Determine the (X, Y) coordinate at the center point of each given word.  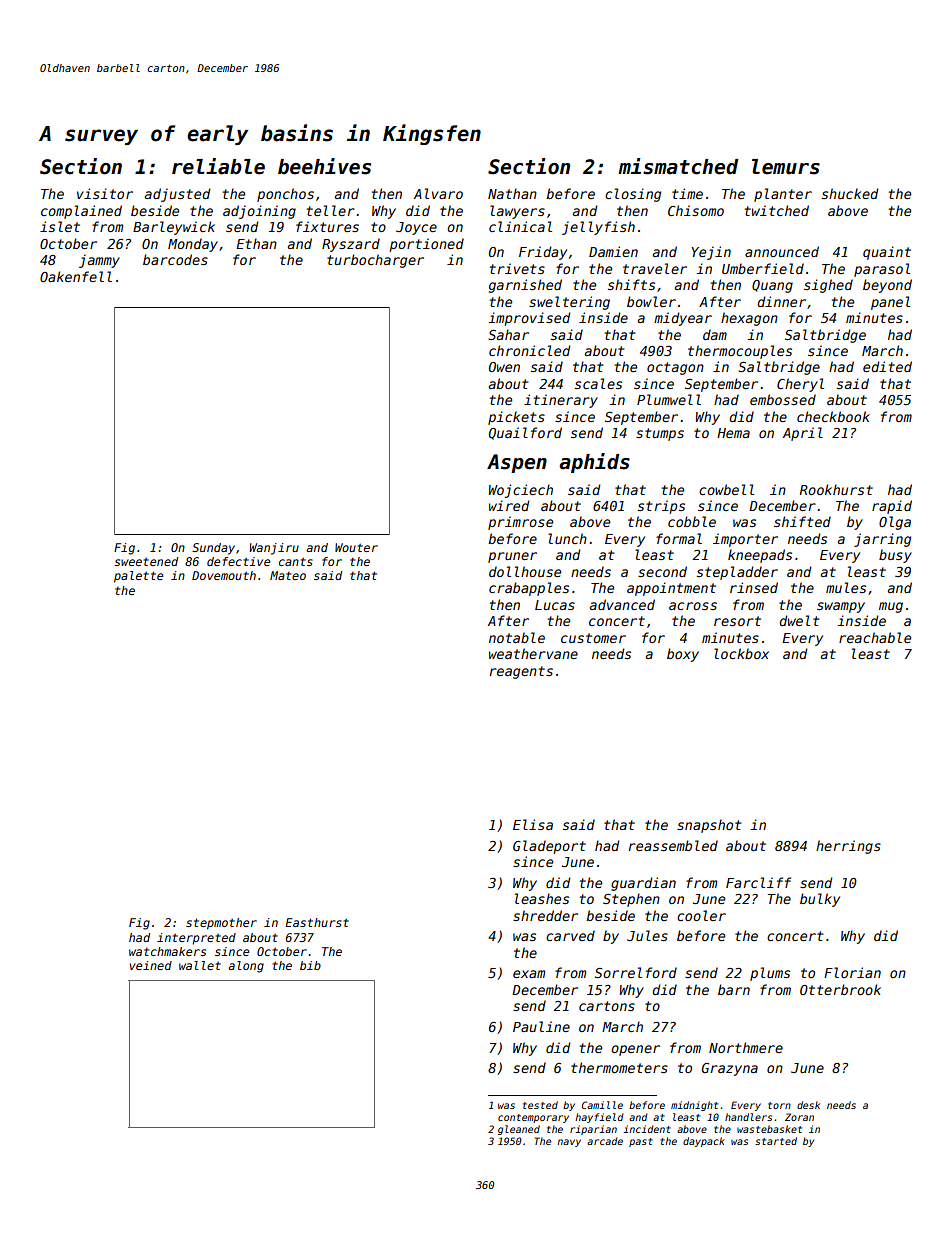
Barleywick (174, 228)
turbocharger (375, 261)
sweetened (146, 561)
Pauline (541, 1026)
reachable (875, 637)
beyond (887, 286)
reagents (521, 672)
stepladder (737, 573)
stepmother (221, 924)
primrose (520, 523)
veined (151, 965)
